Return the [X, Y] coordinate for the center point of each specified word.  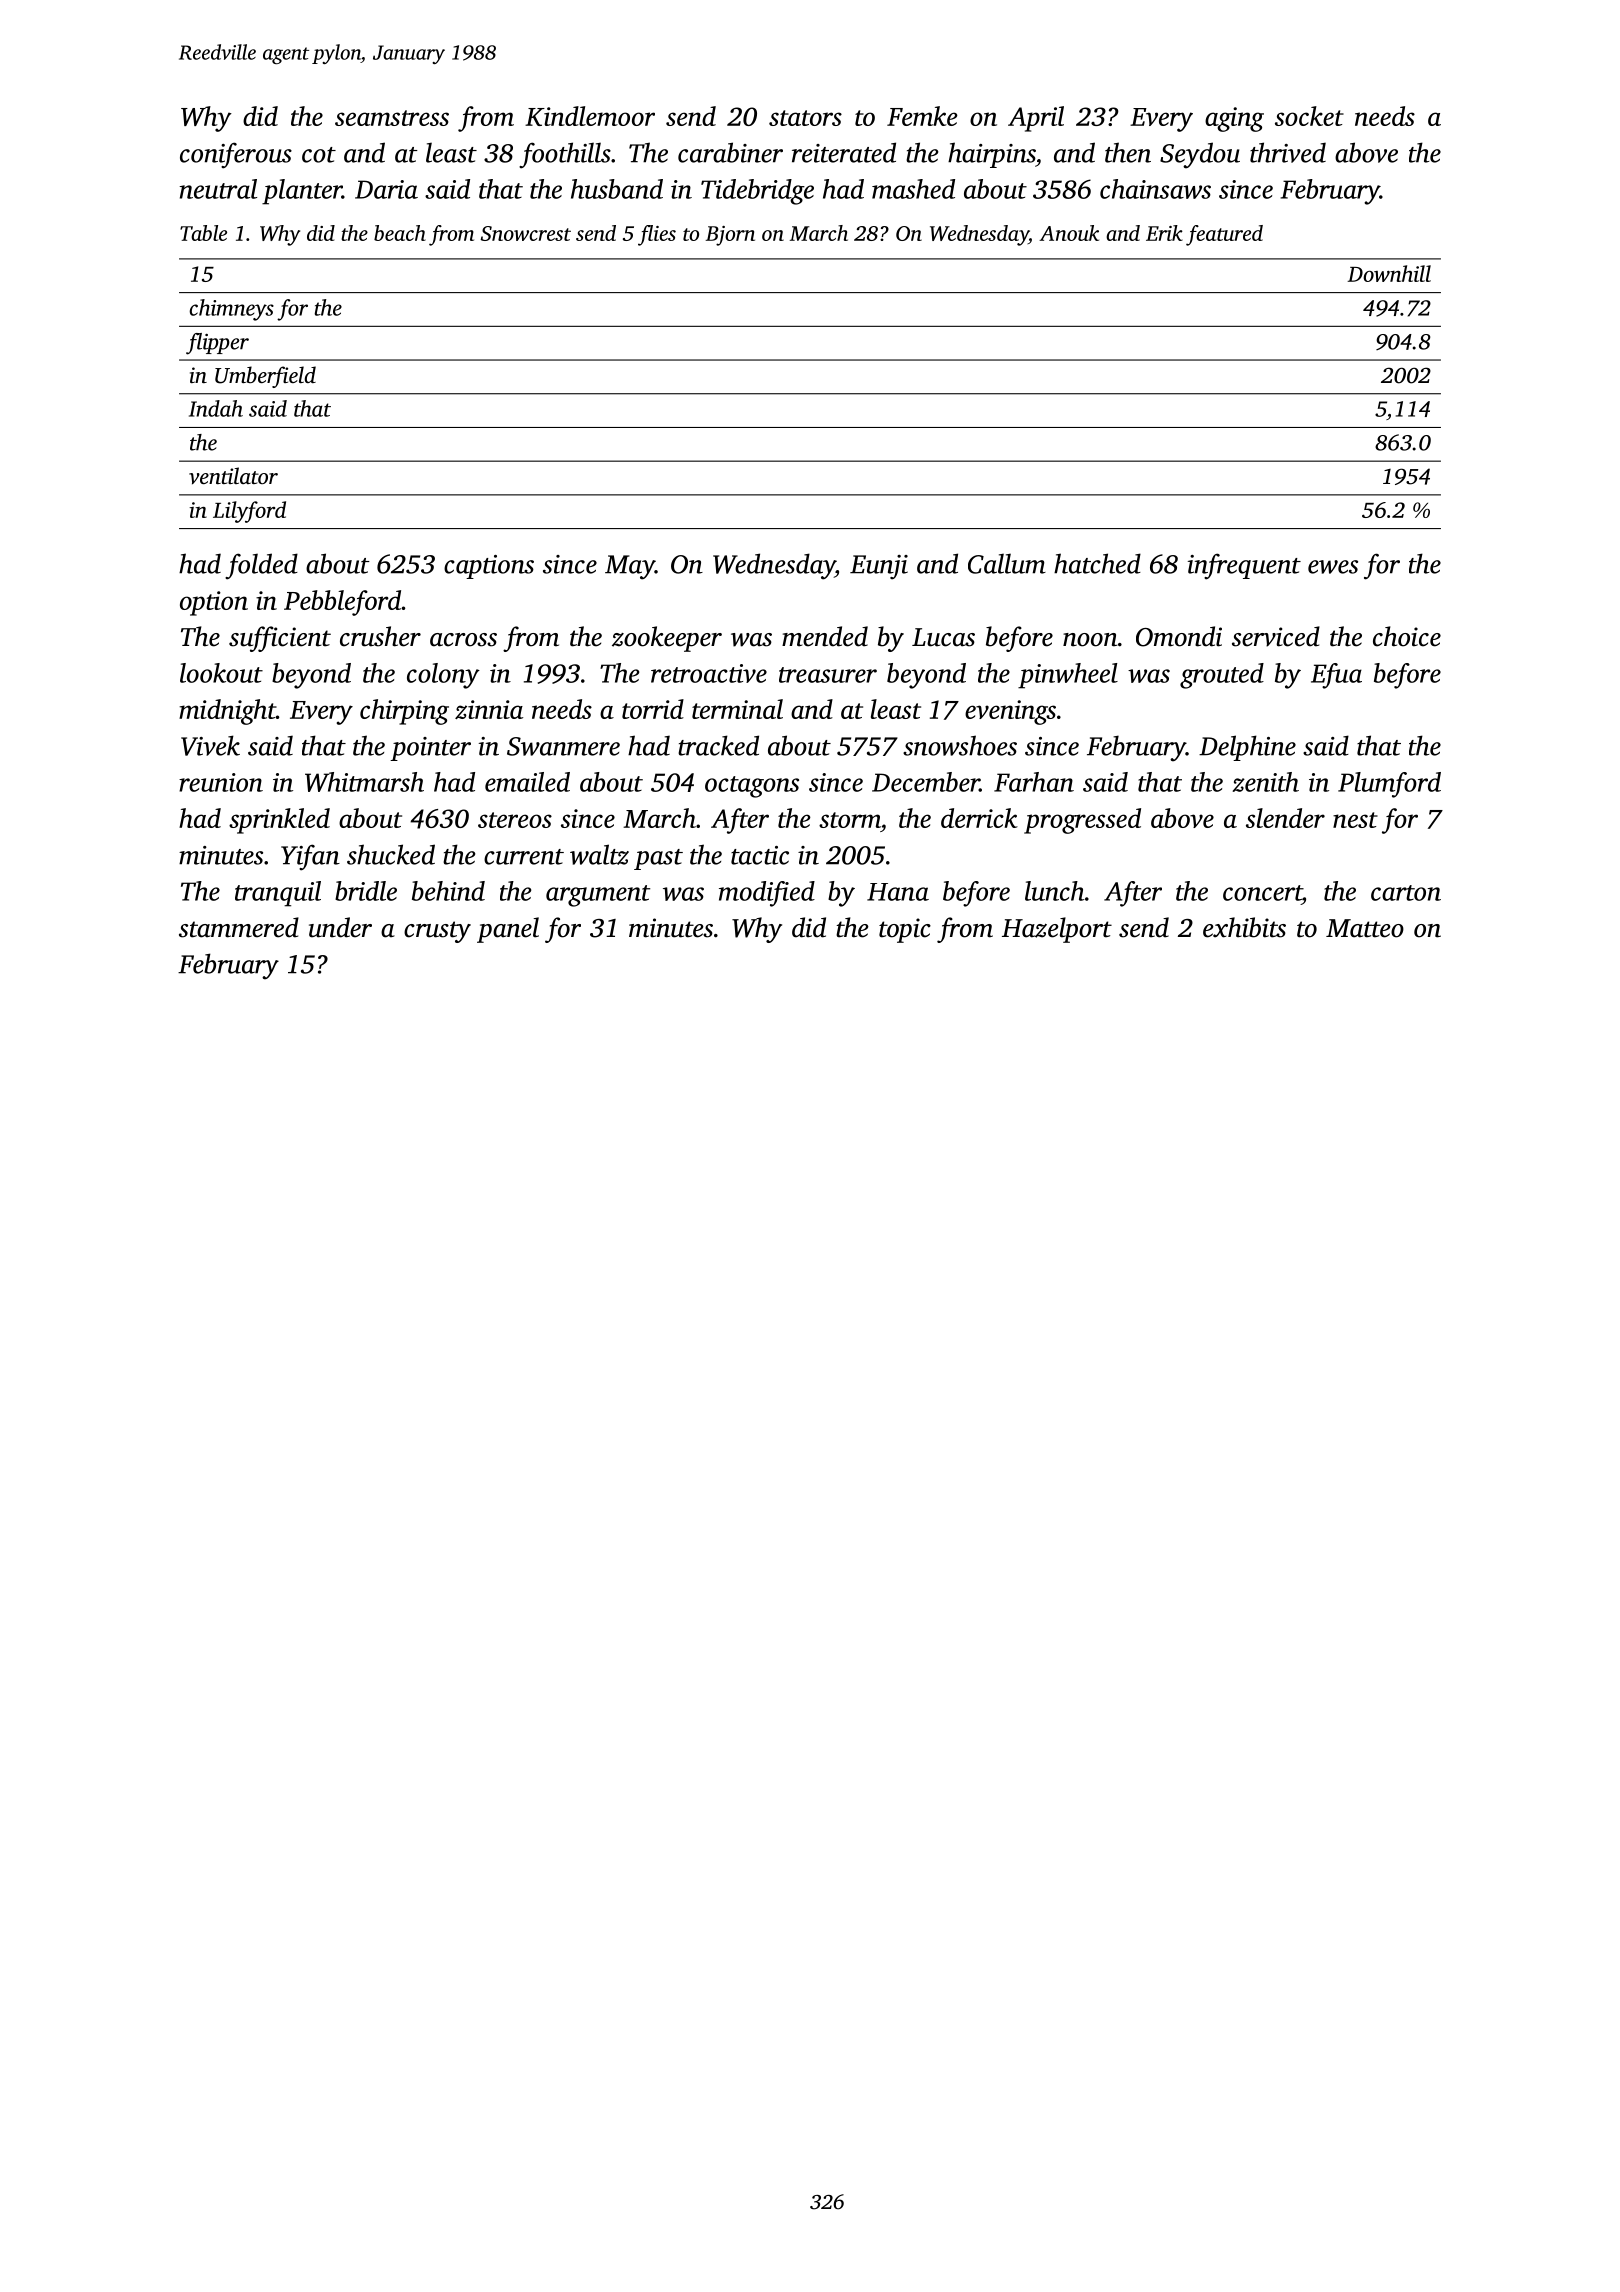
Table [203, 233]
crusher [380, 636]
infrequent [1244, 566]
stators [805, 118]
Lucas [943, 637]
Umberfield [265, 377]
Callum [1007, 563]
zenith [1266, 782]
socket [1309, 116]
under [340, 927]
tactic [760, 855]
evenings [1010, 712]
